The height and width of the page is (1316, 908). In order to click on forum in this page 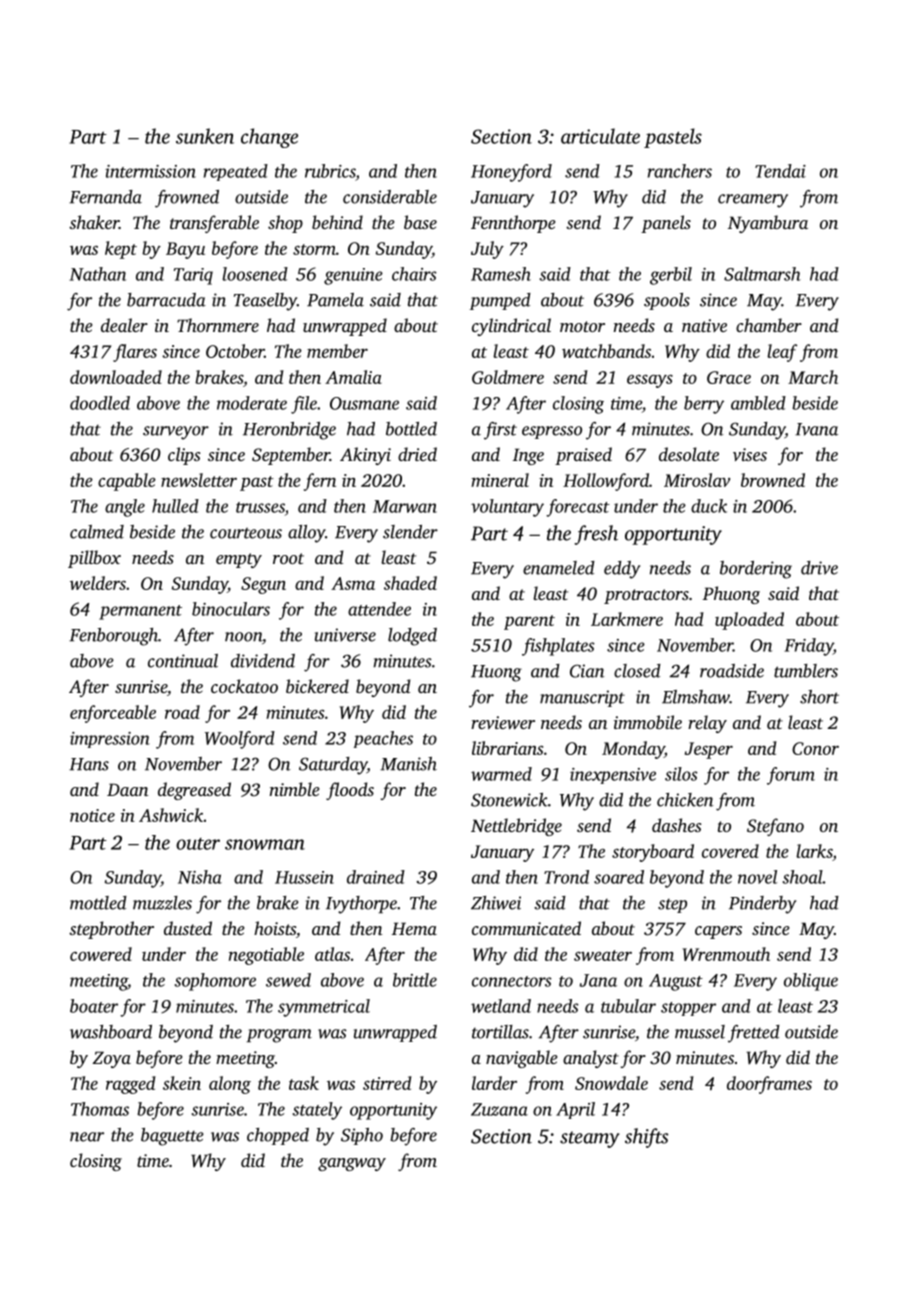, I will do `click(791, 776)`.
